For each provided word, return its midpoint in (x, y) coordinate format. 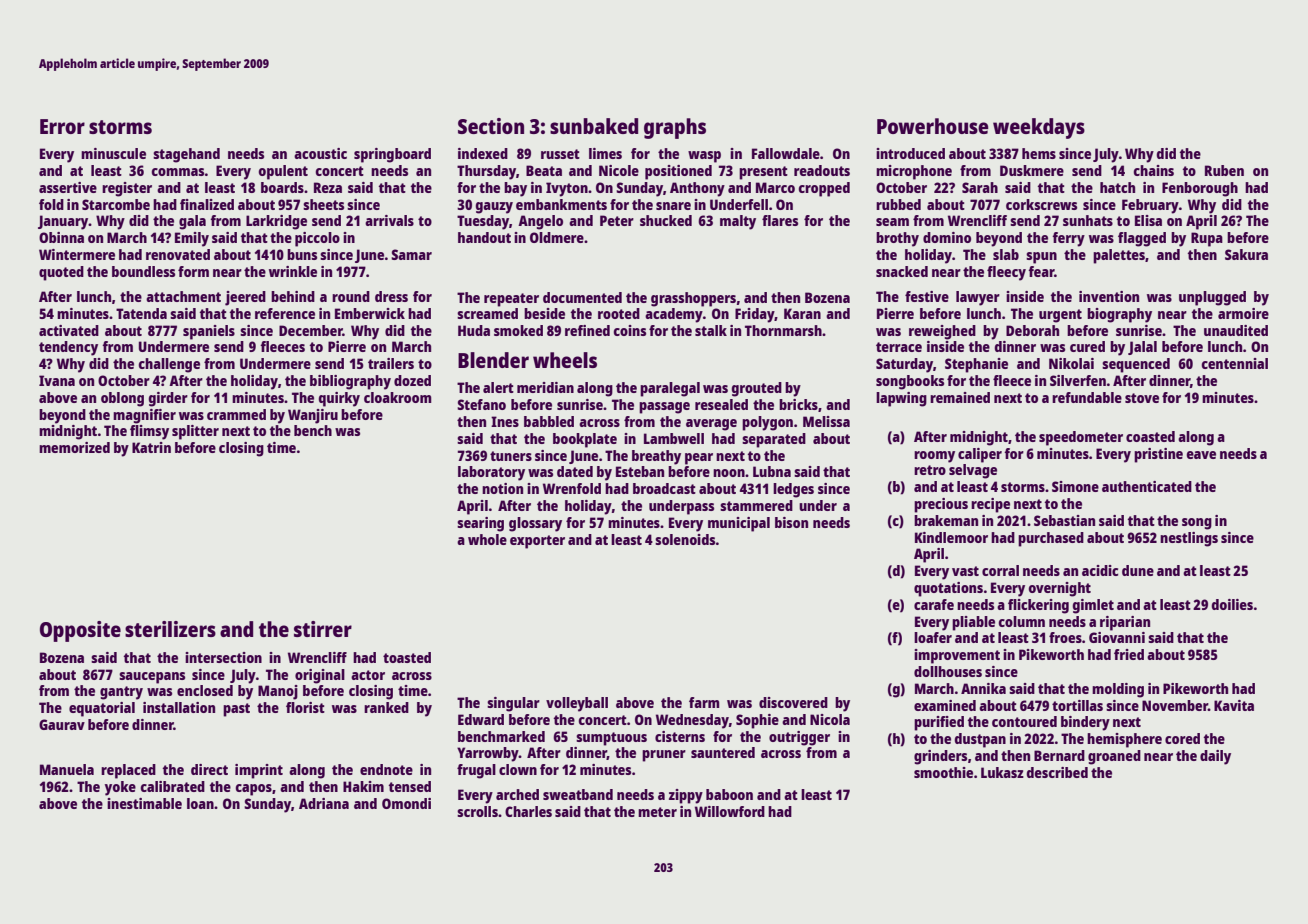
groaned (1114, 757)
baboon (729, 794)
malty (738, 222)
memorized (74, 447)
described (1057, 772)
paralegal (670, 389)
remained (960, 397)
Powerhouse (933, 126)
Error (62, 126)
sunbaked (594, 126)
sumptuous (611, 739)
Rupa (1207, 239)
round (351, 296)
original (320, 676)
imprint (259, 771)
